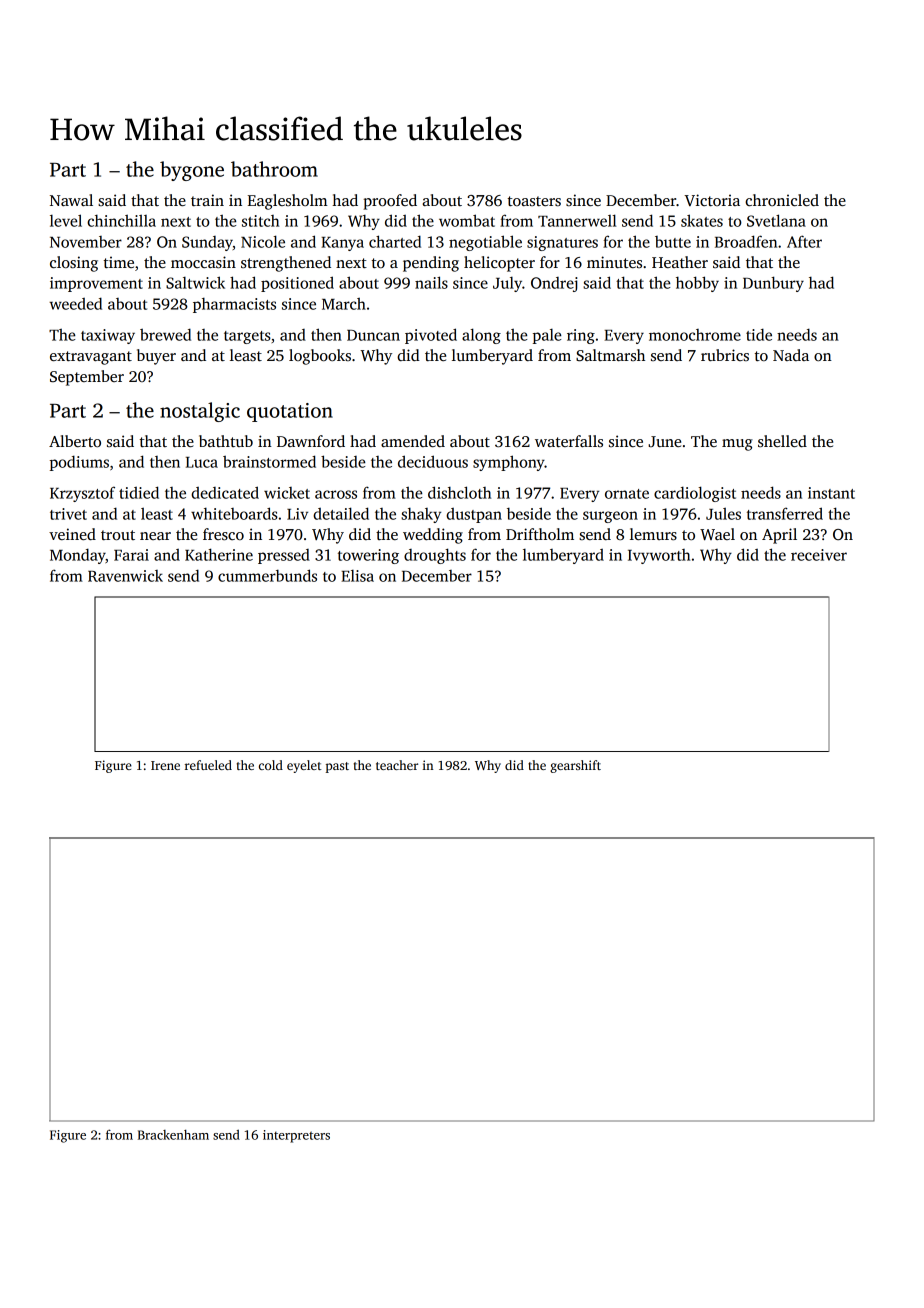 The image size is (924, 1308). Describe the element at coordinates (192, 171) in the document. I see `bygone` at that location.
